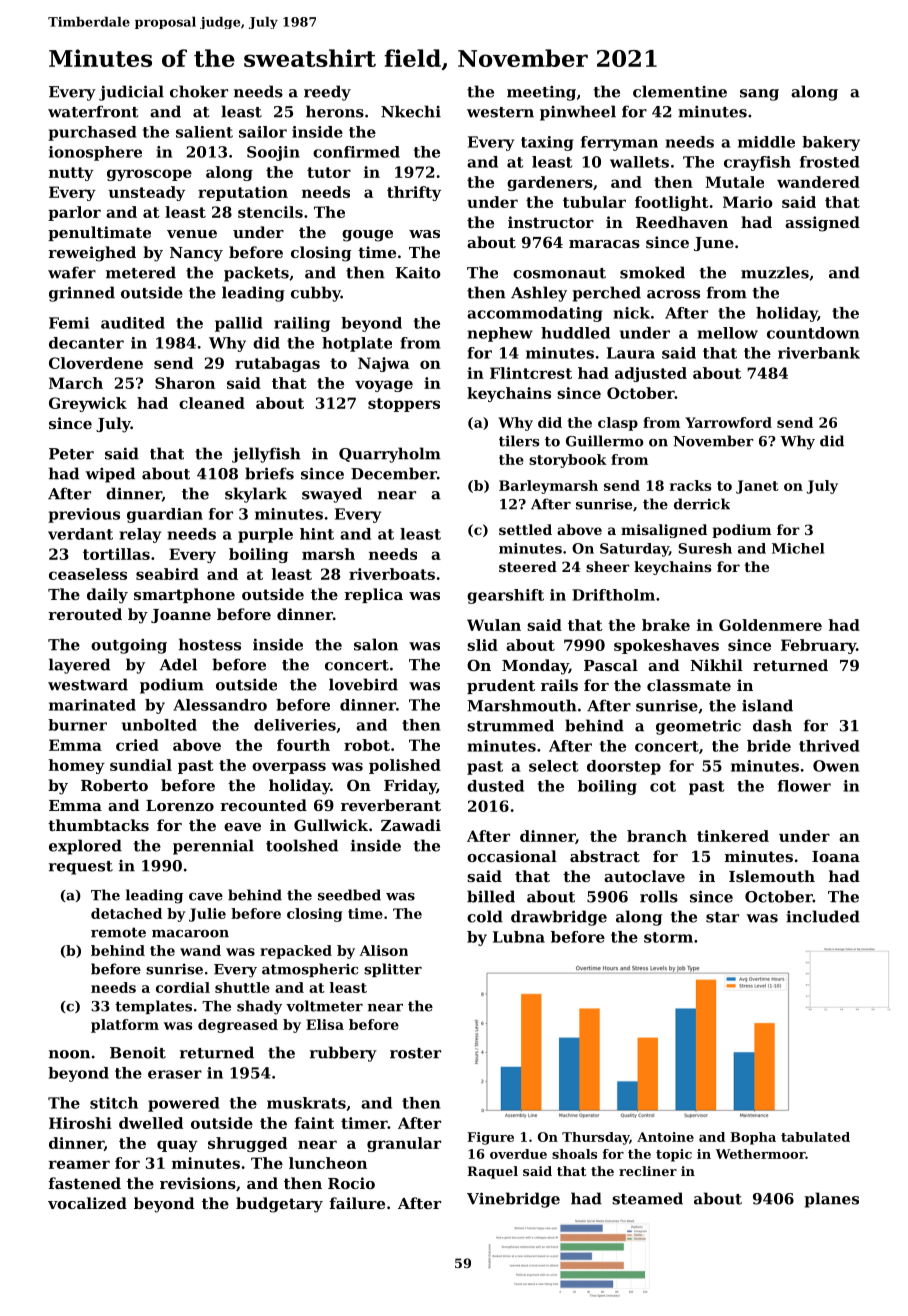 The image size is (908, 1316). What do you see at coordinates (405, 766) in the screenshot?
I see `polished` at bounding box center [405, 766].
